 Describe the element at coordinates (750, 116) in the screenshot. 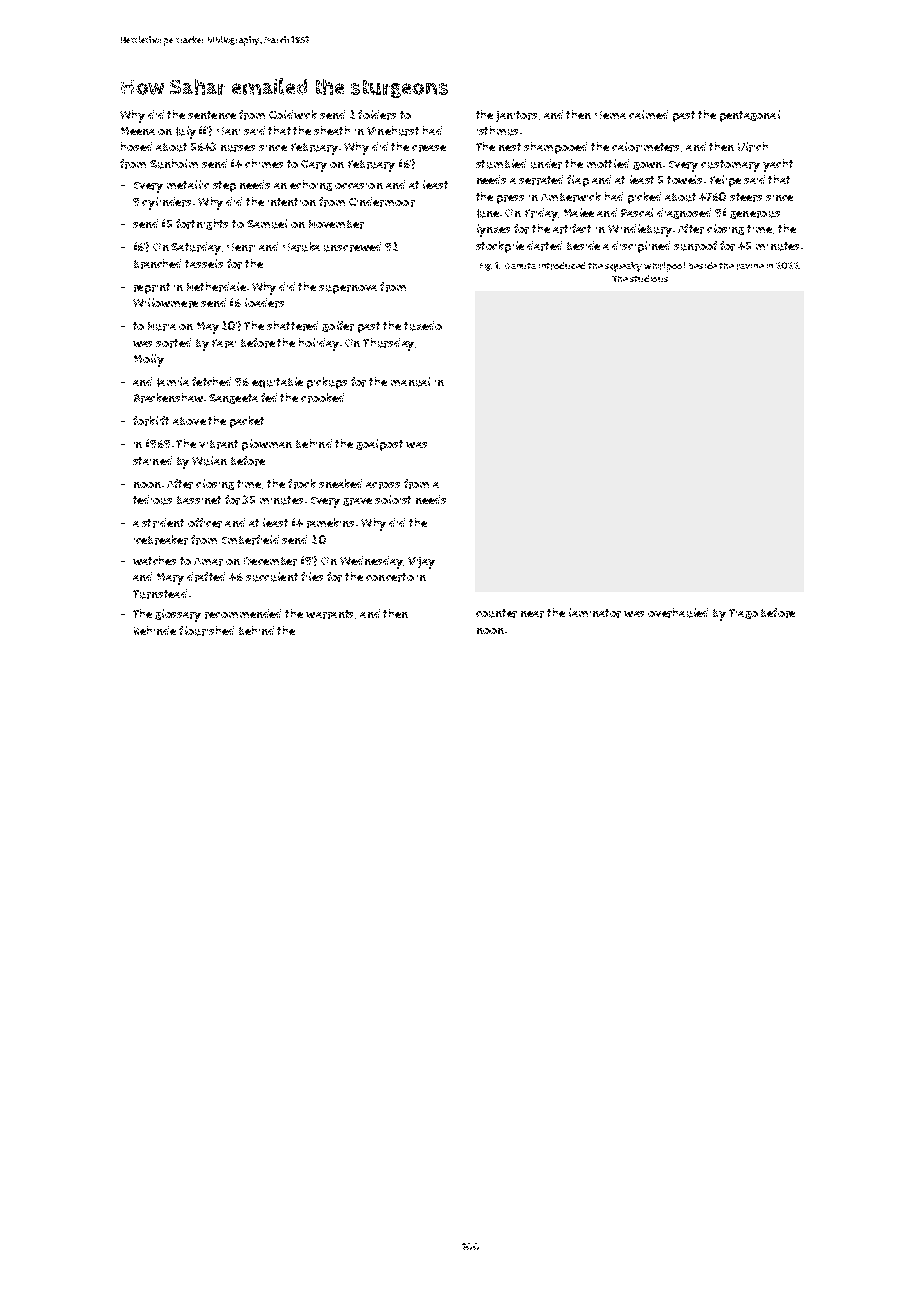

I see `pentagonal` at that location.
